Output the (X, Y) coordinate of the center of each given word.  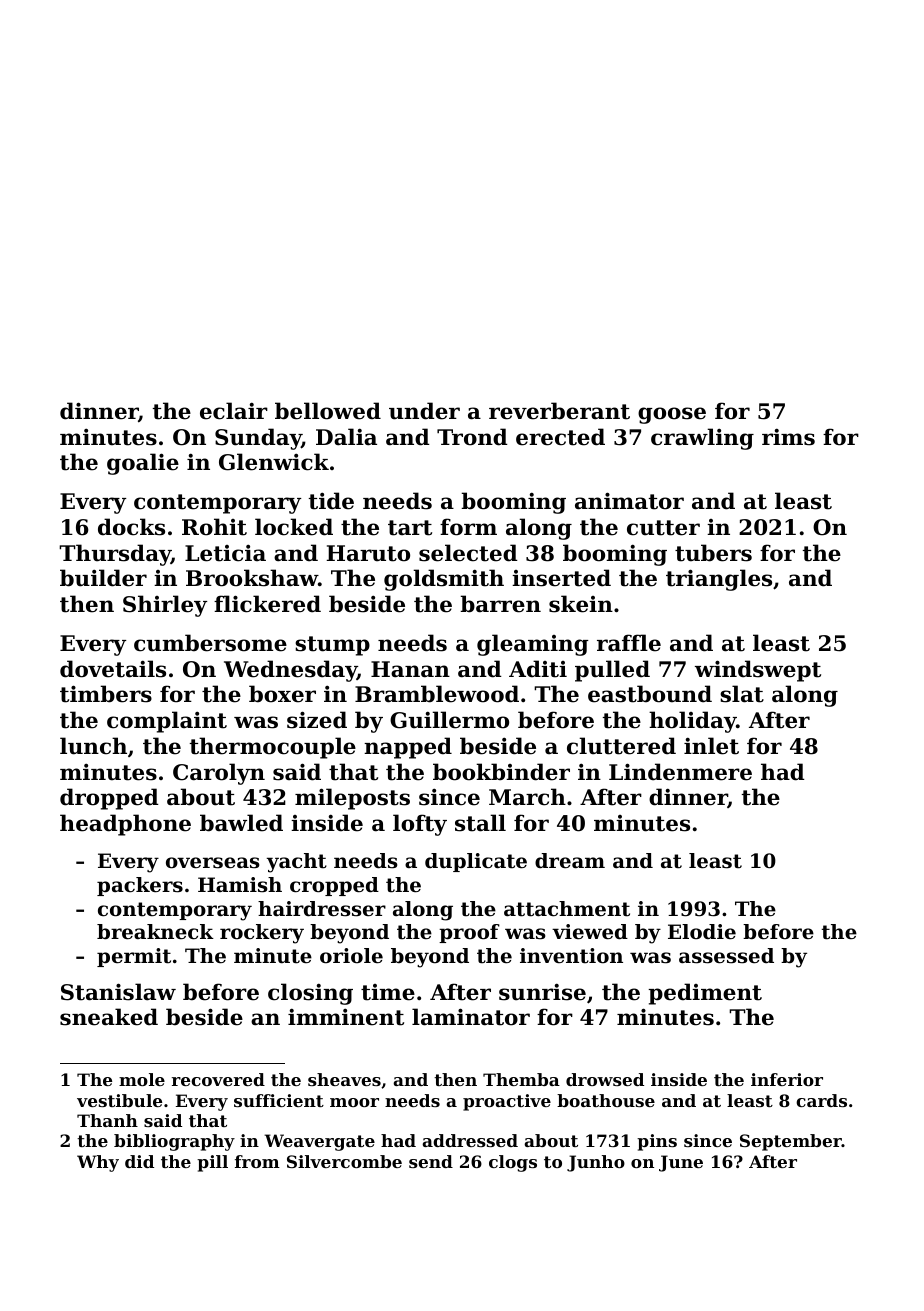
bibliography (174, 1142)
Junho (596, 1163)
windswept (758, 671)
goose (672, 415)
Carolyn (219, 774)
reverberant (559, 411)
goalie (143, 464)
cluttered (621, 746)
